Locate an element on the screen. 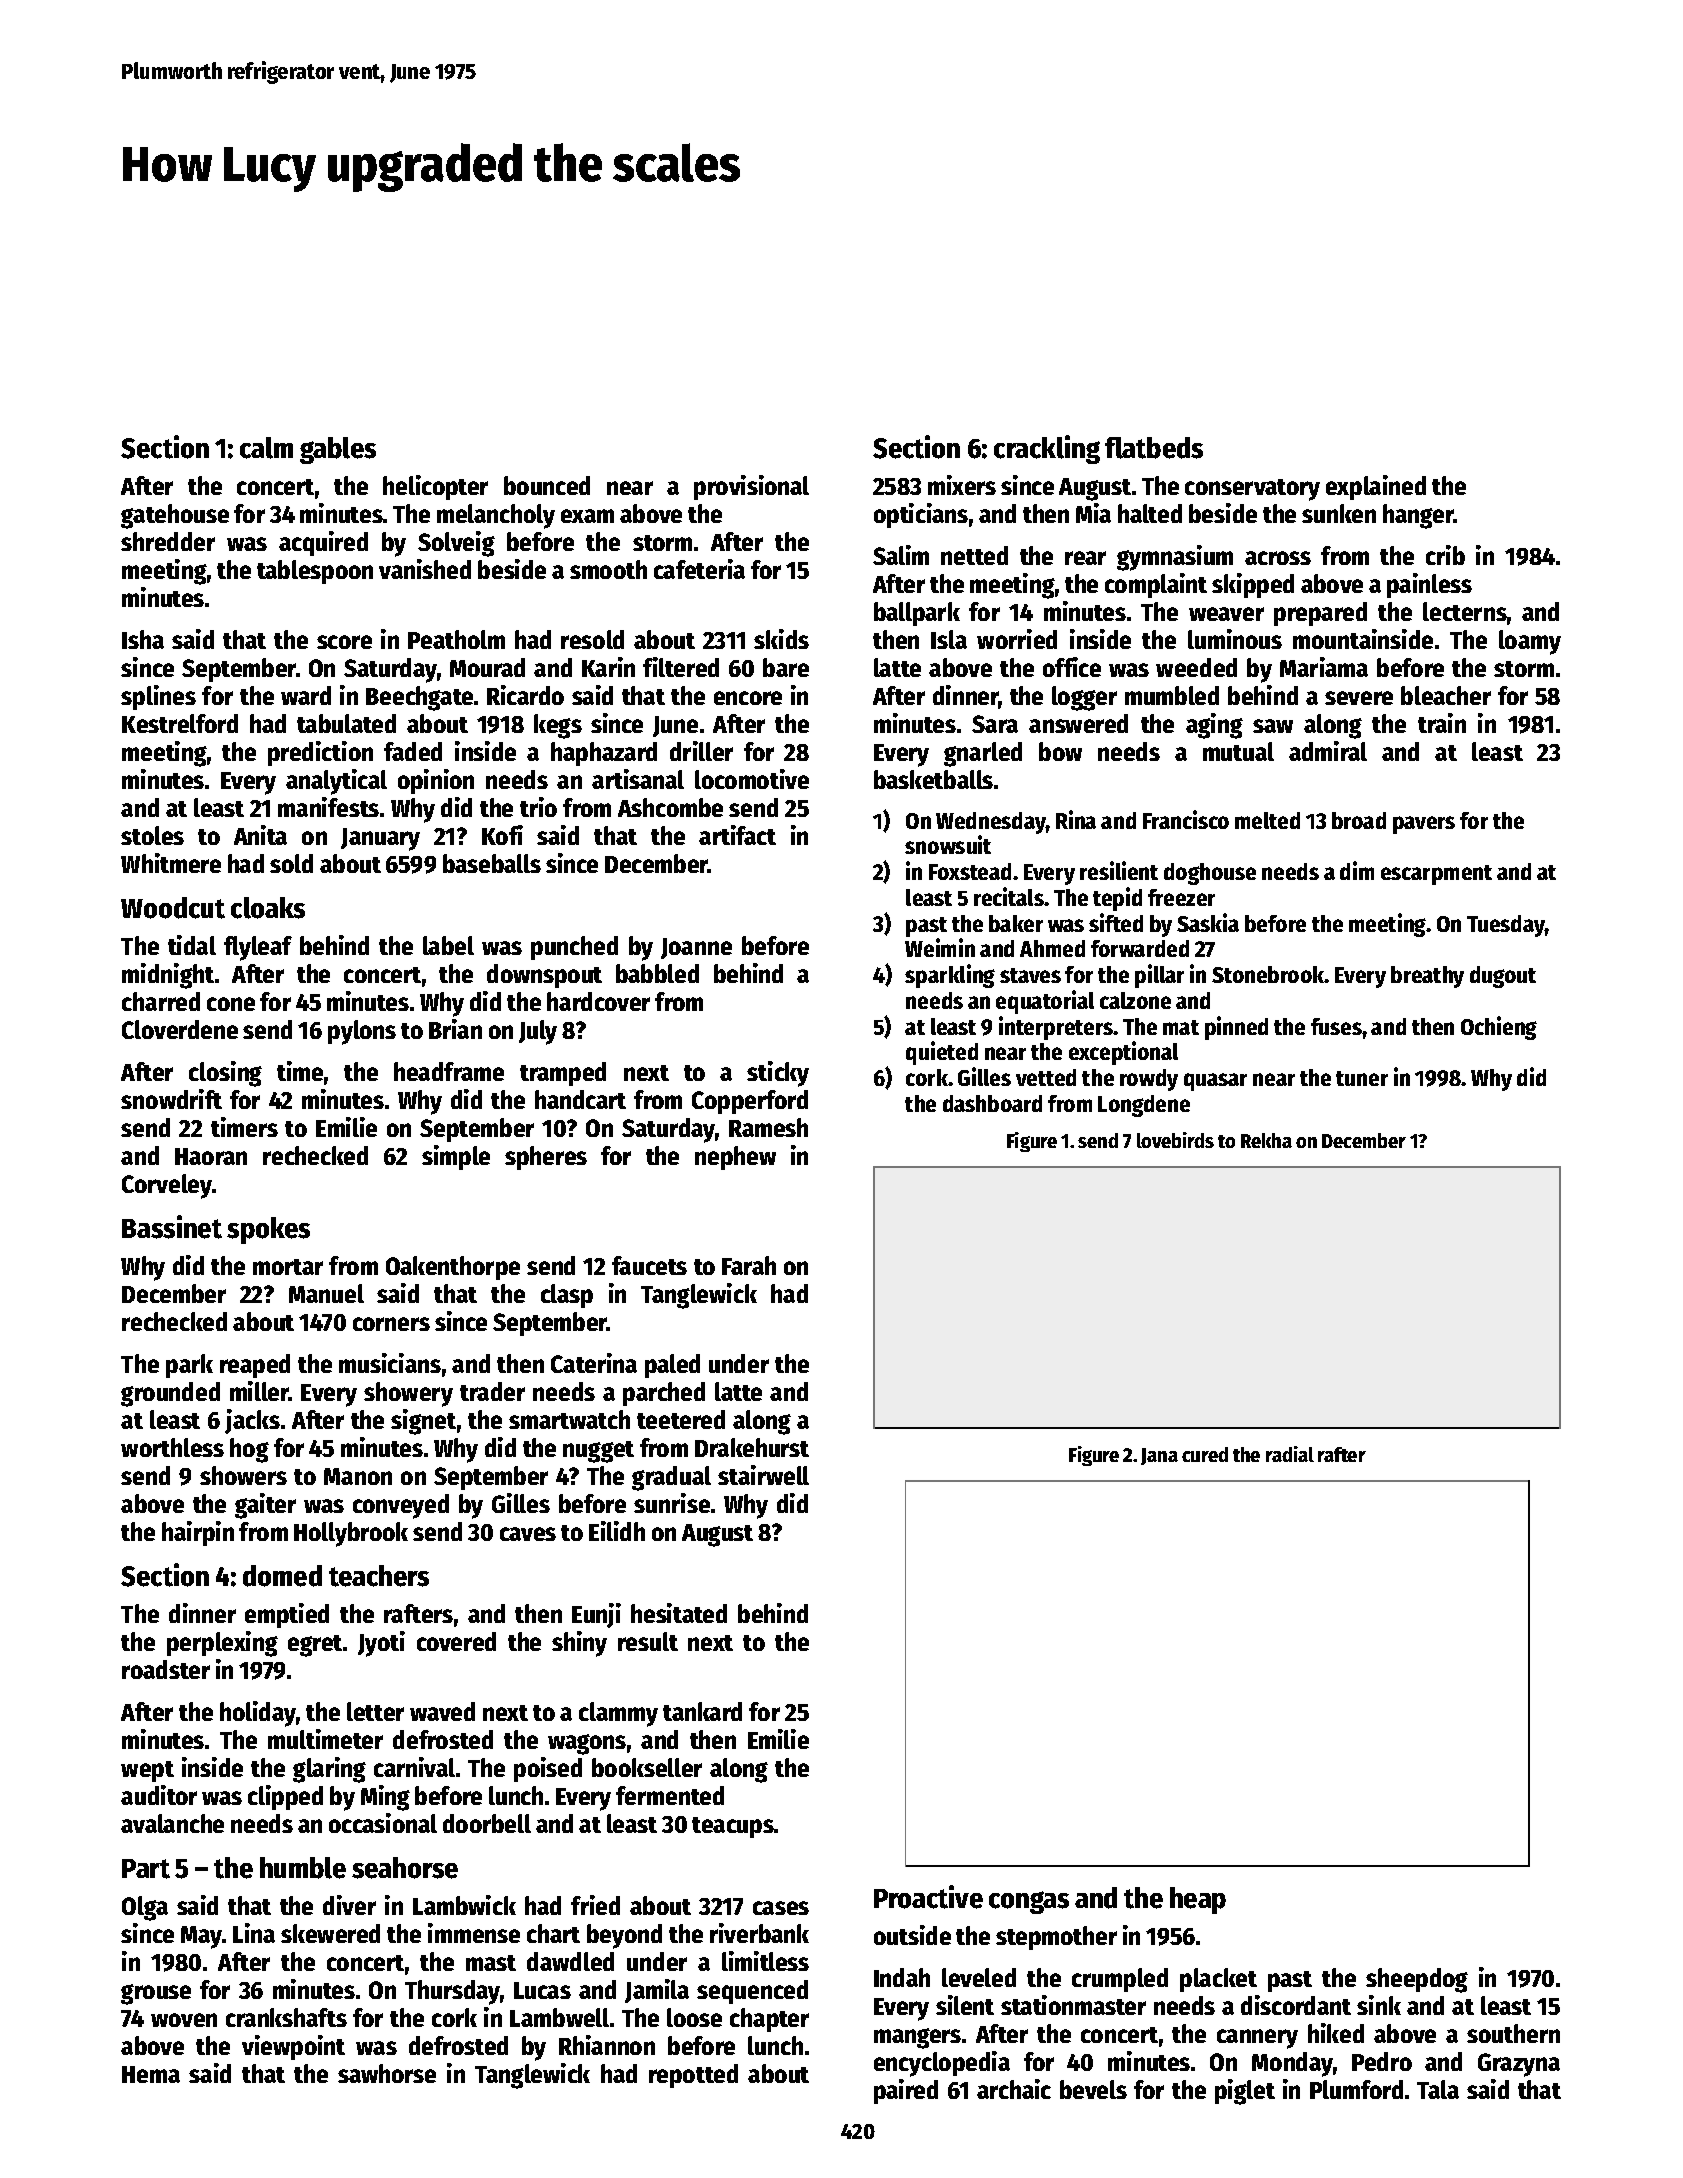 The width and height of the screenshot is (1683, 2178). explained is located at coordinates (1376, 487).
